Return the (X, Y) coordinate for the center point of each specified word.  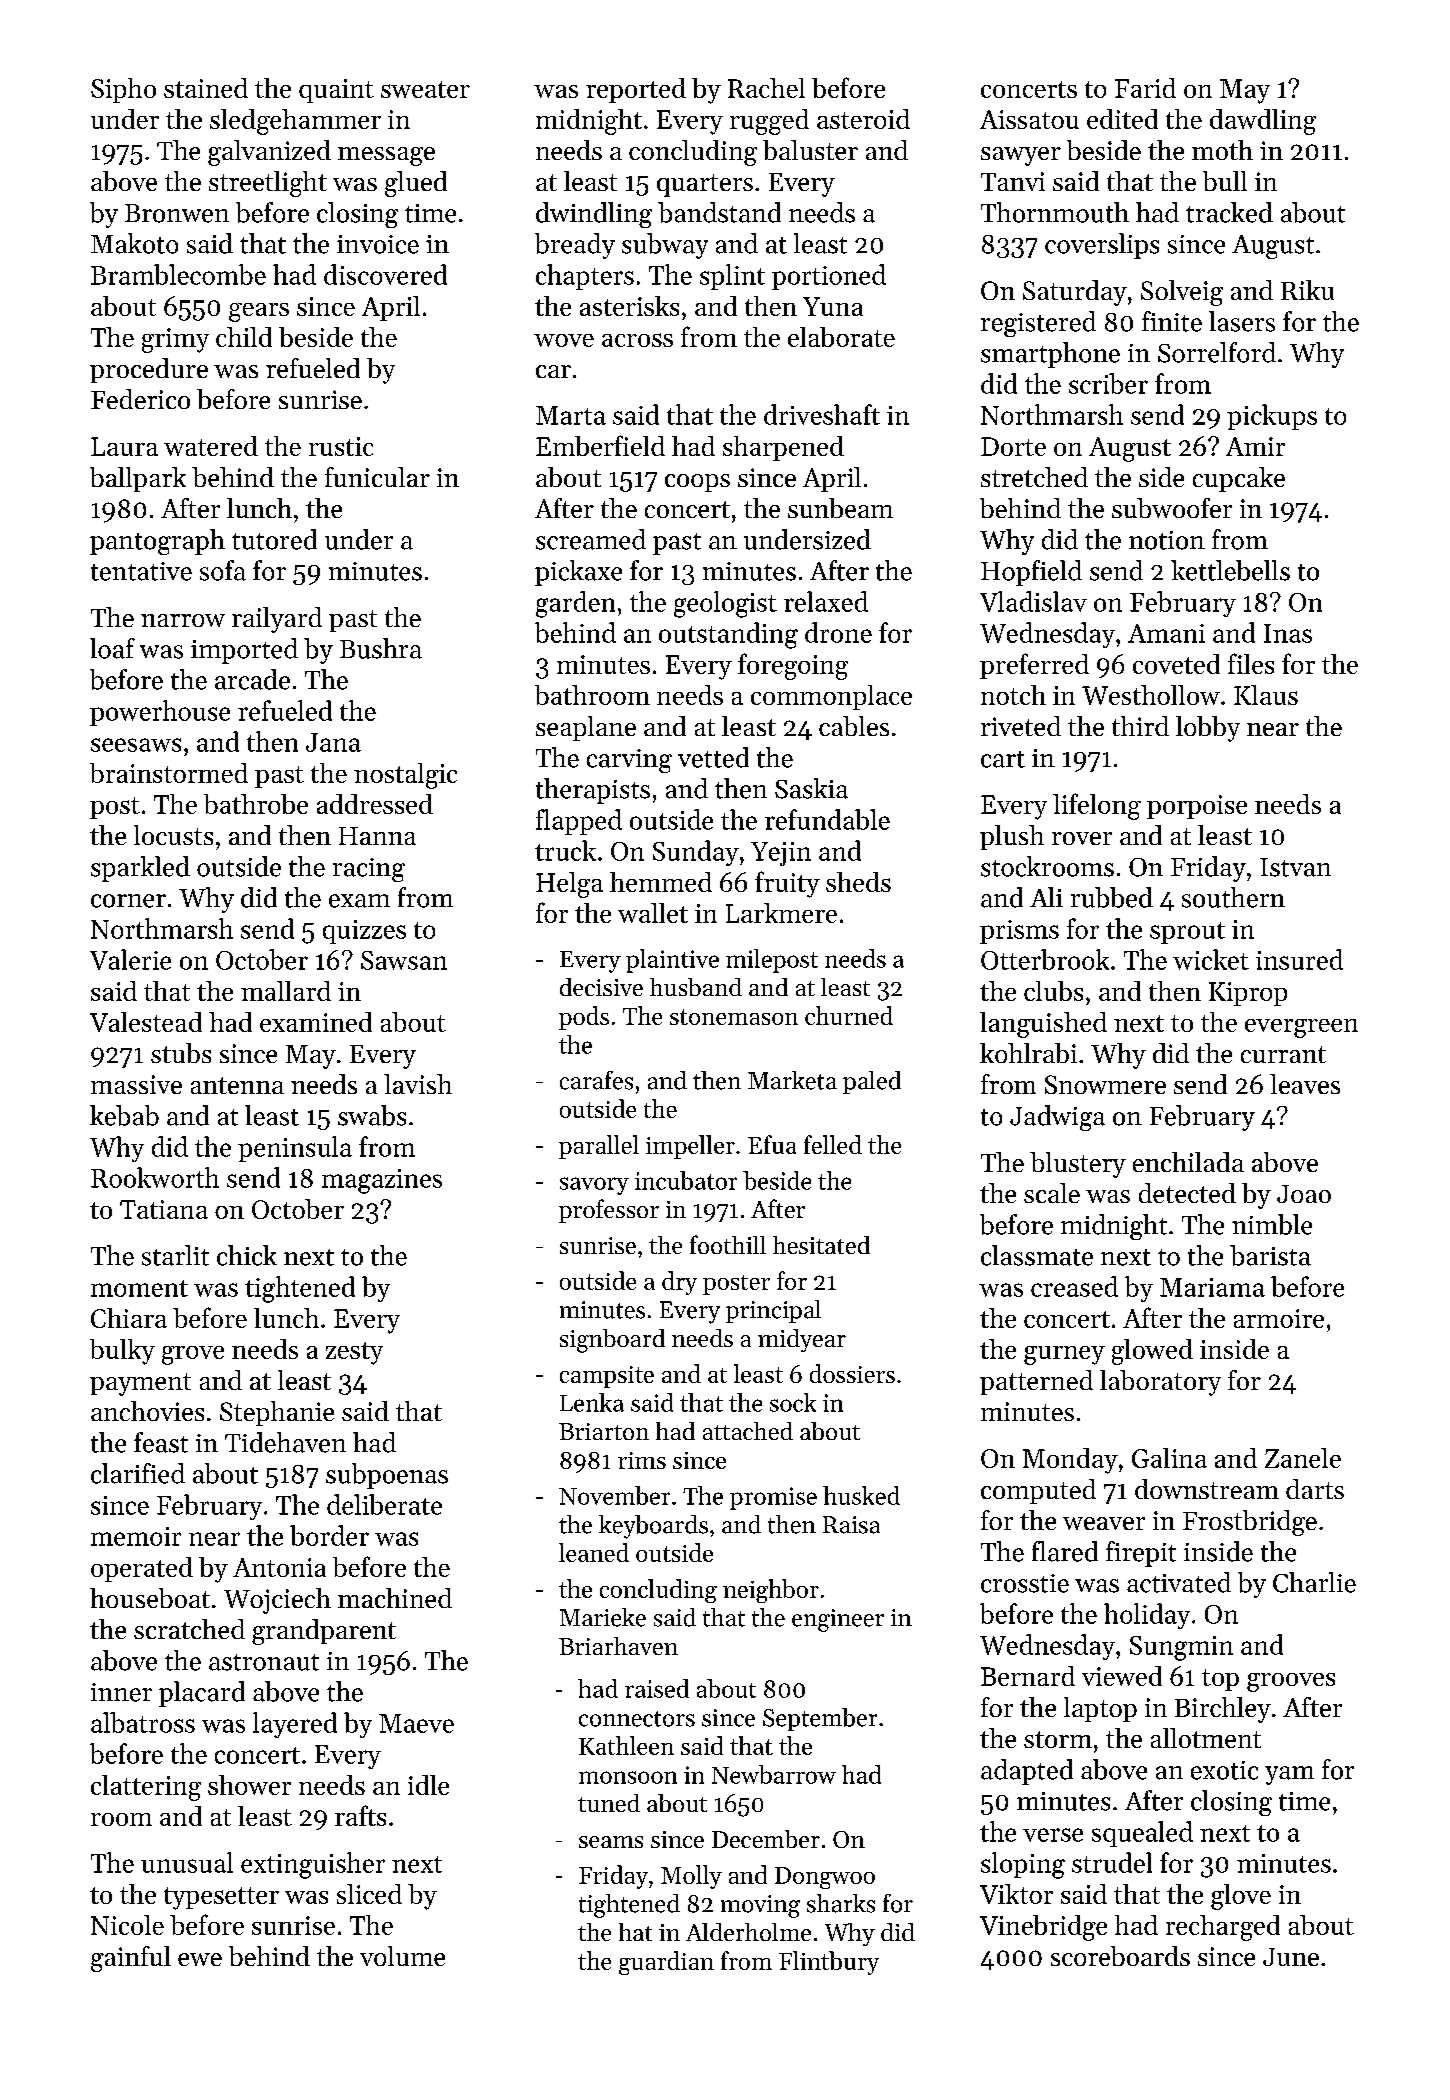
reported (636, 90)
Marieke (603, 1617)
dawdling (1263, 122)
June (1291, 1957)
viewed (1122, 1676)
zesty (354, 1353)
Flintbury (829, 1963)
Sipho (123, 90)
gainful (131, 1959)
